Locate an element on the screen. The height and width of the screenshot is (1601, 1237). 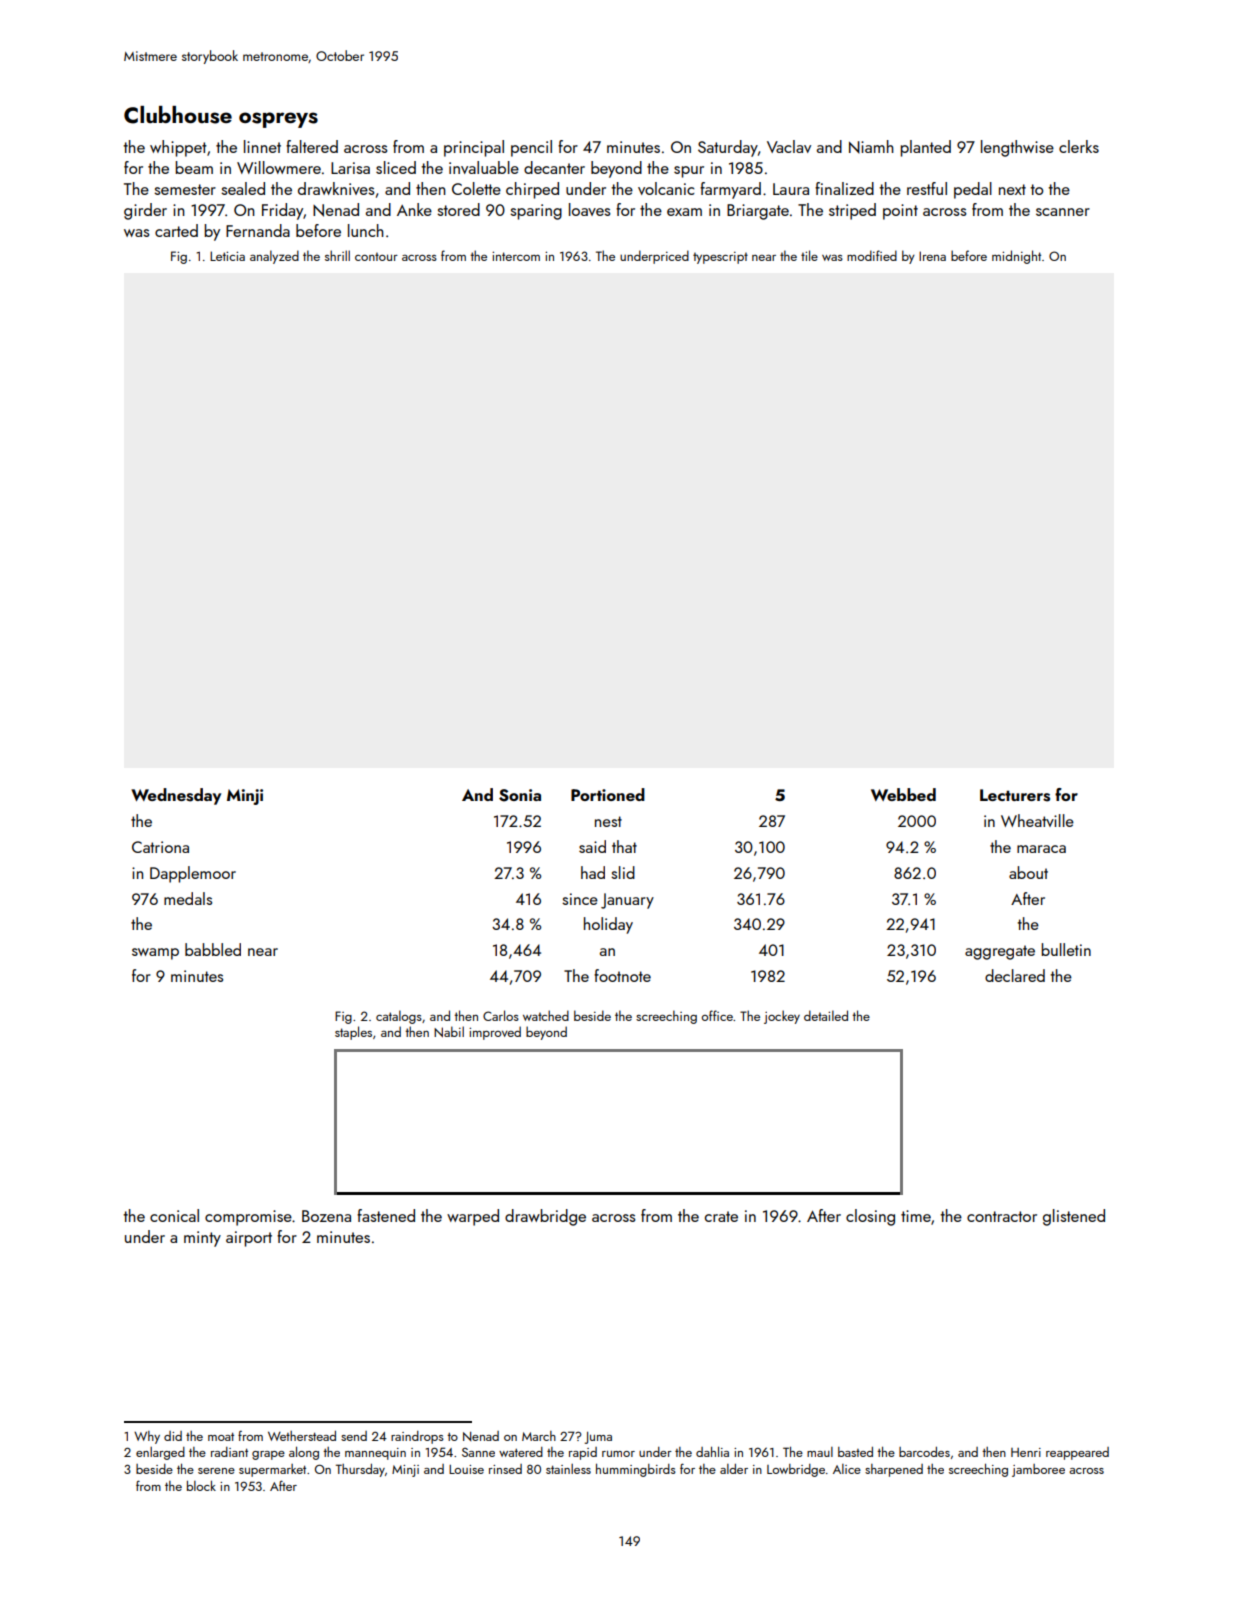
Wednesday is located at coordinates (176, 796).
